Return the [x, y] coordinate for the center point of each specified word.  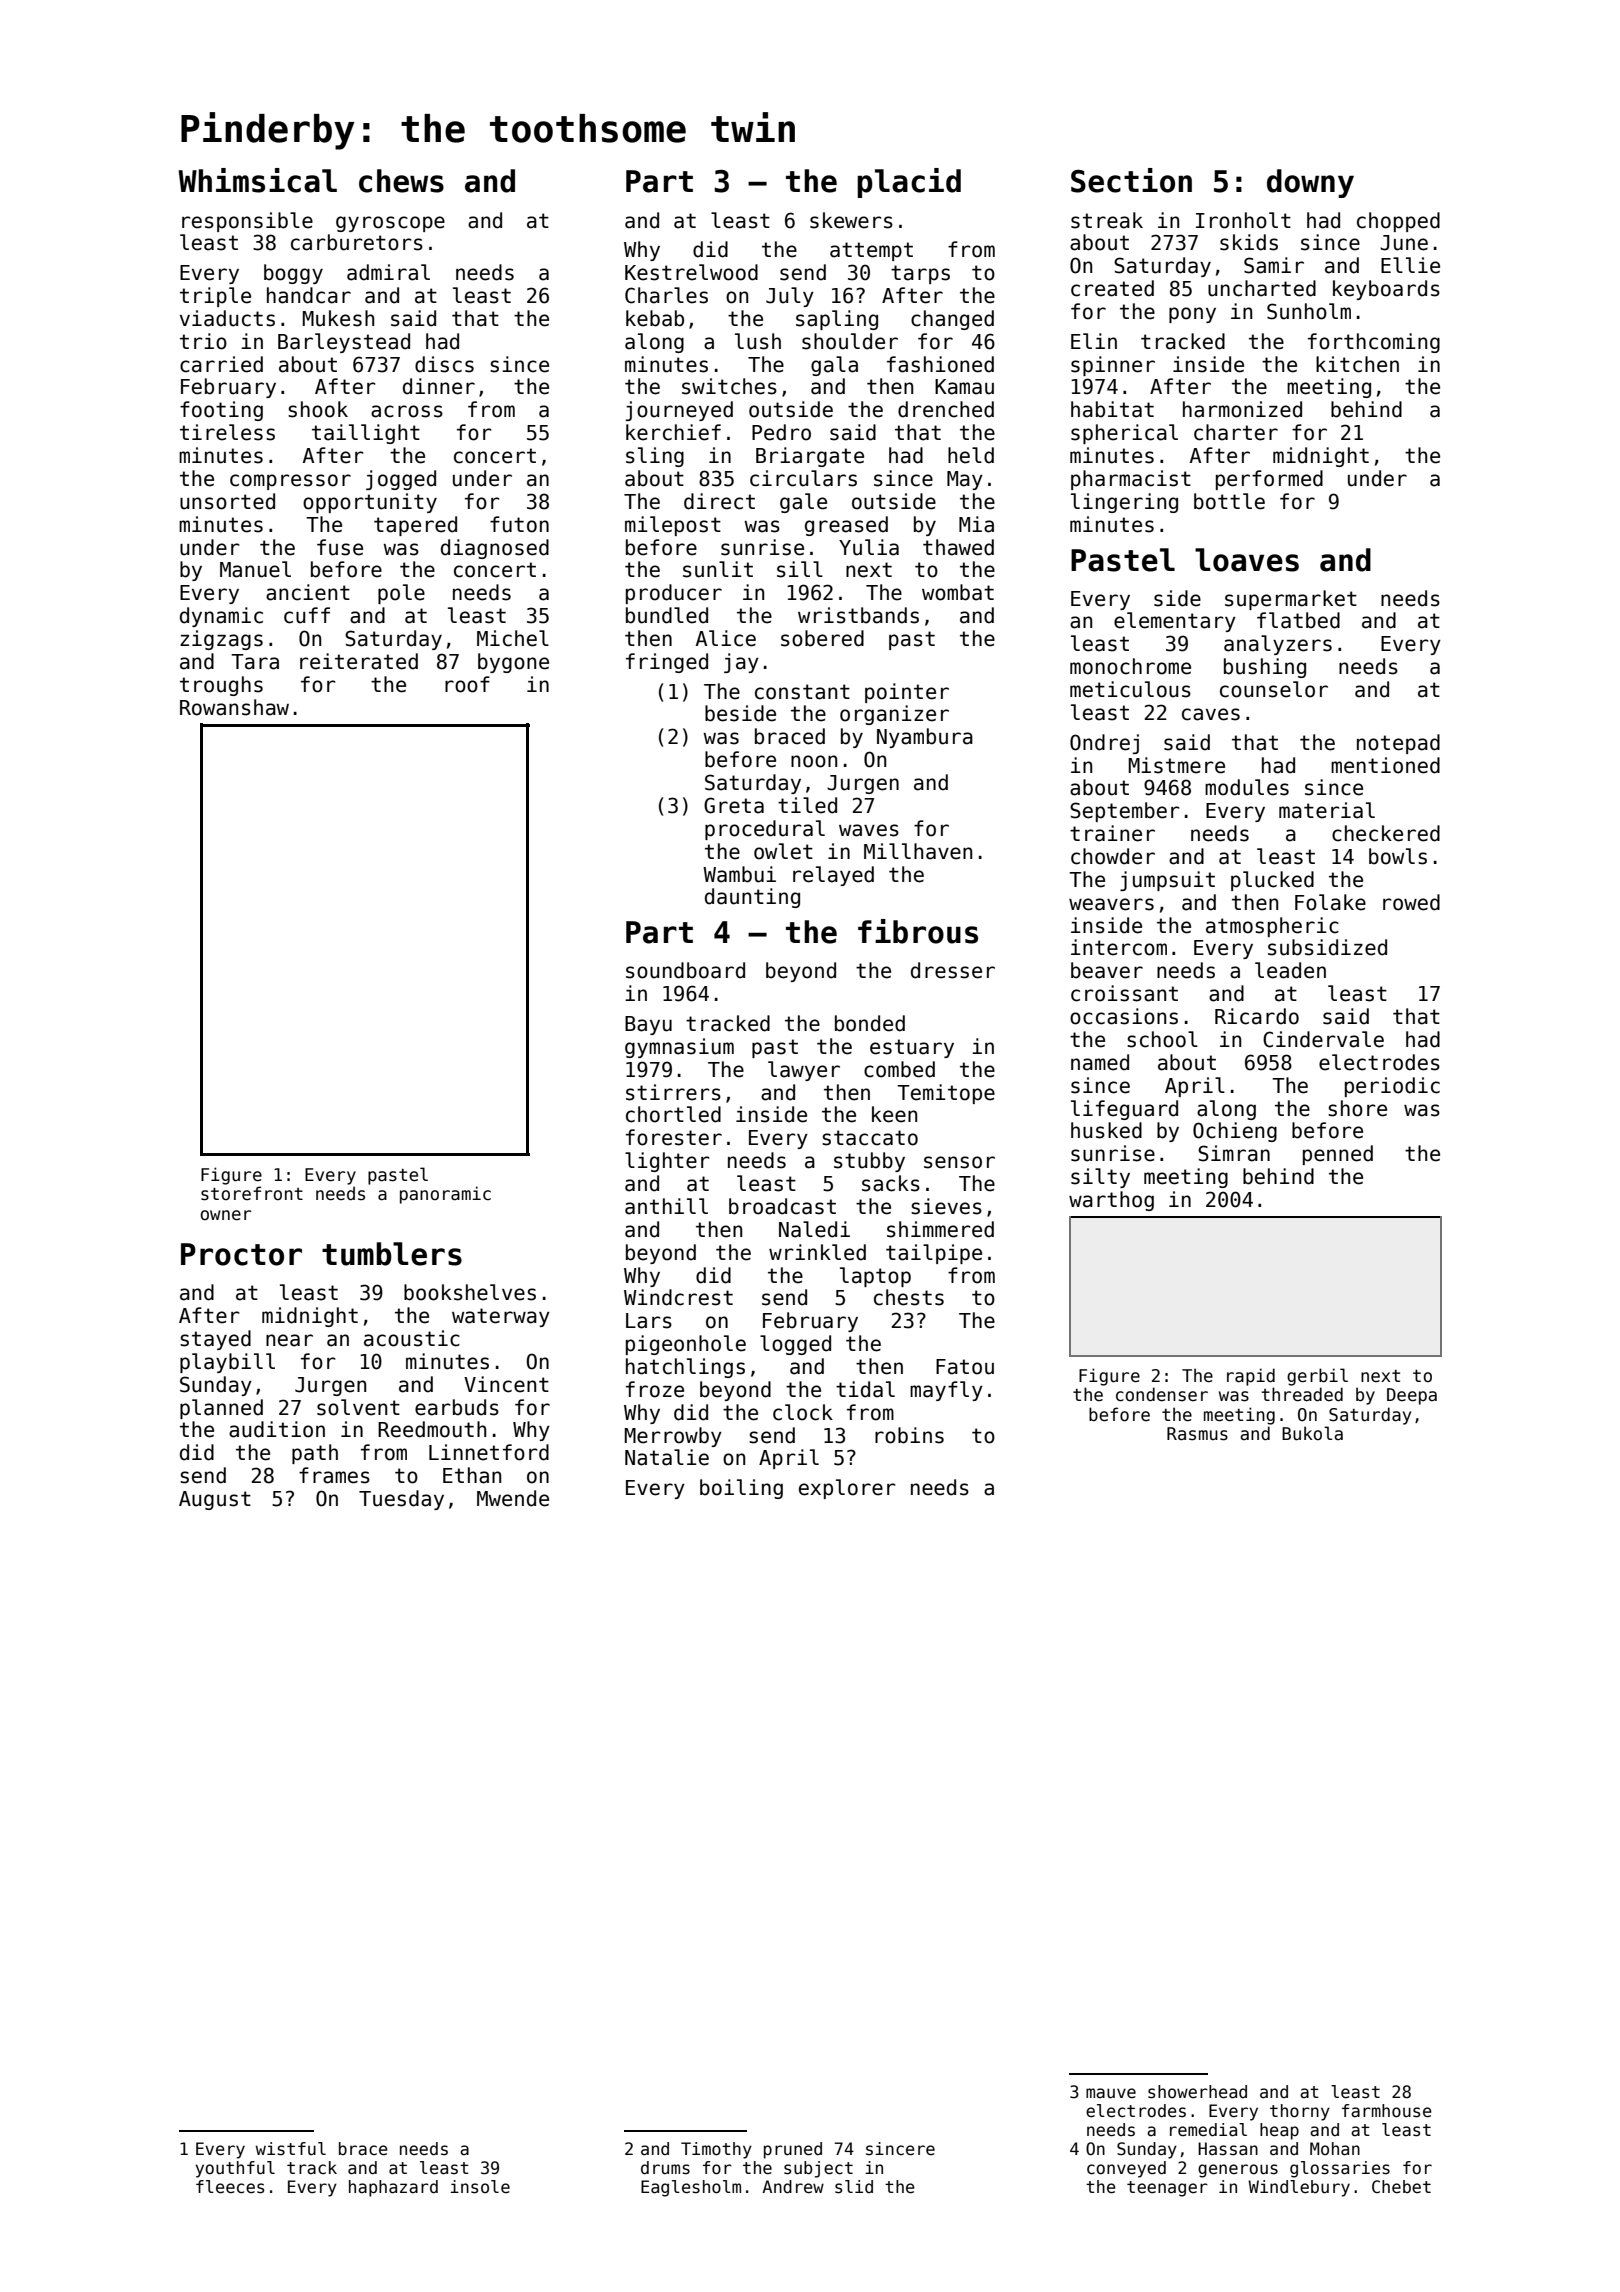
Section [1131, 180]
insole [480, 2187]
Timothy [716, 2150]
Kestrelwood [691, 272]
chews [401, 181]
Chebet [1401, 2187]
